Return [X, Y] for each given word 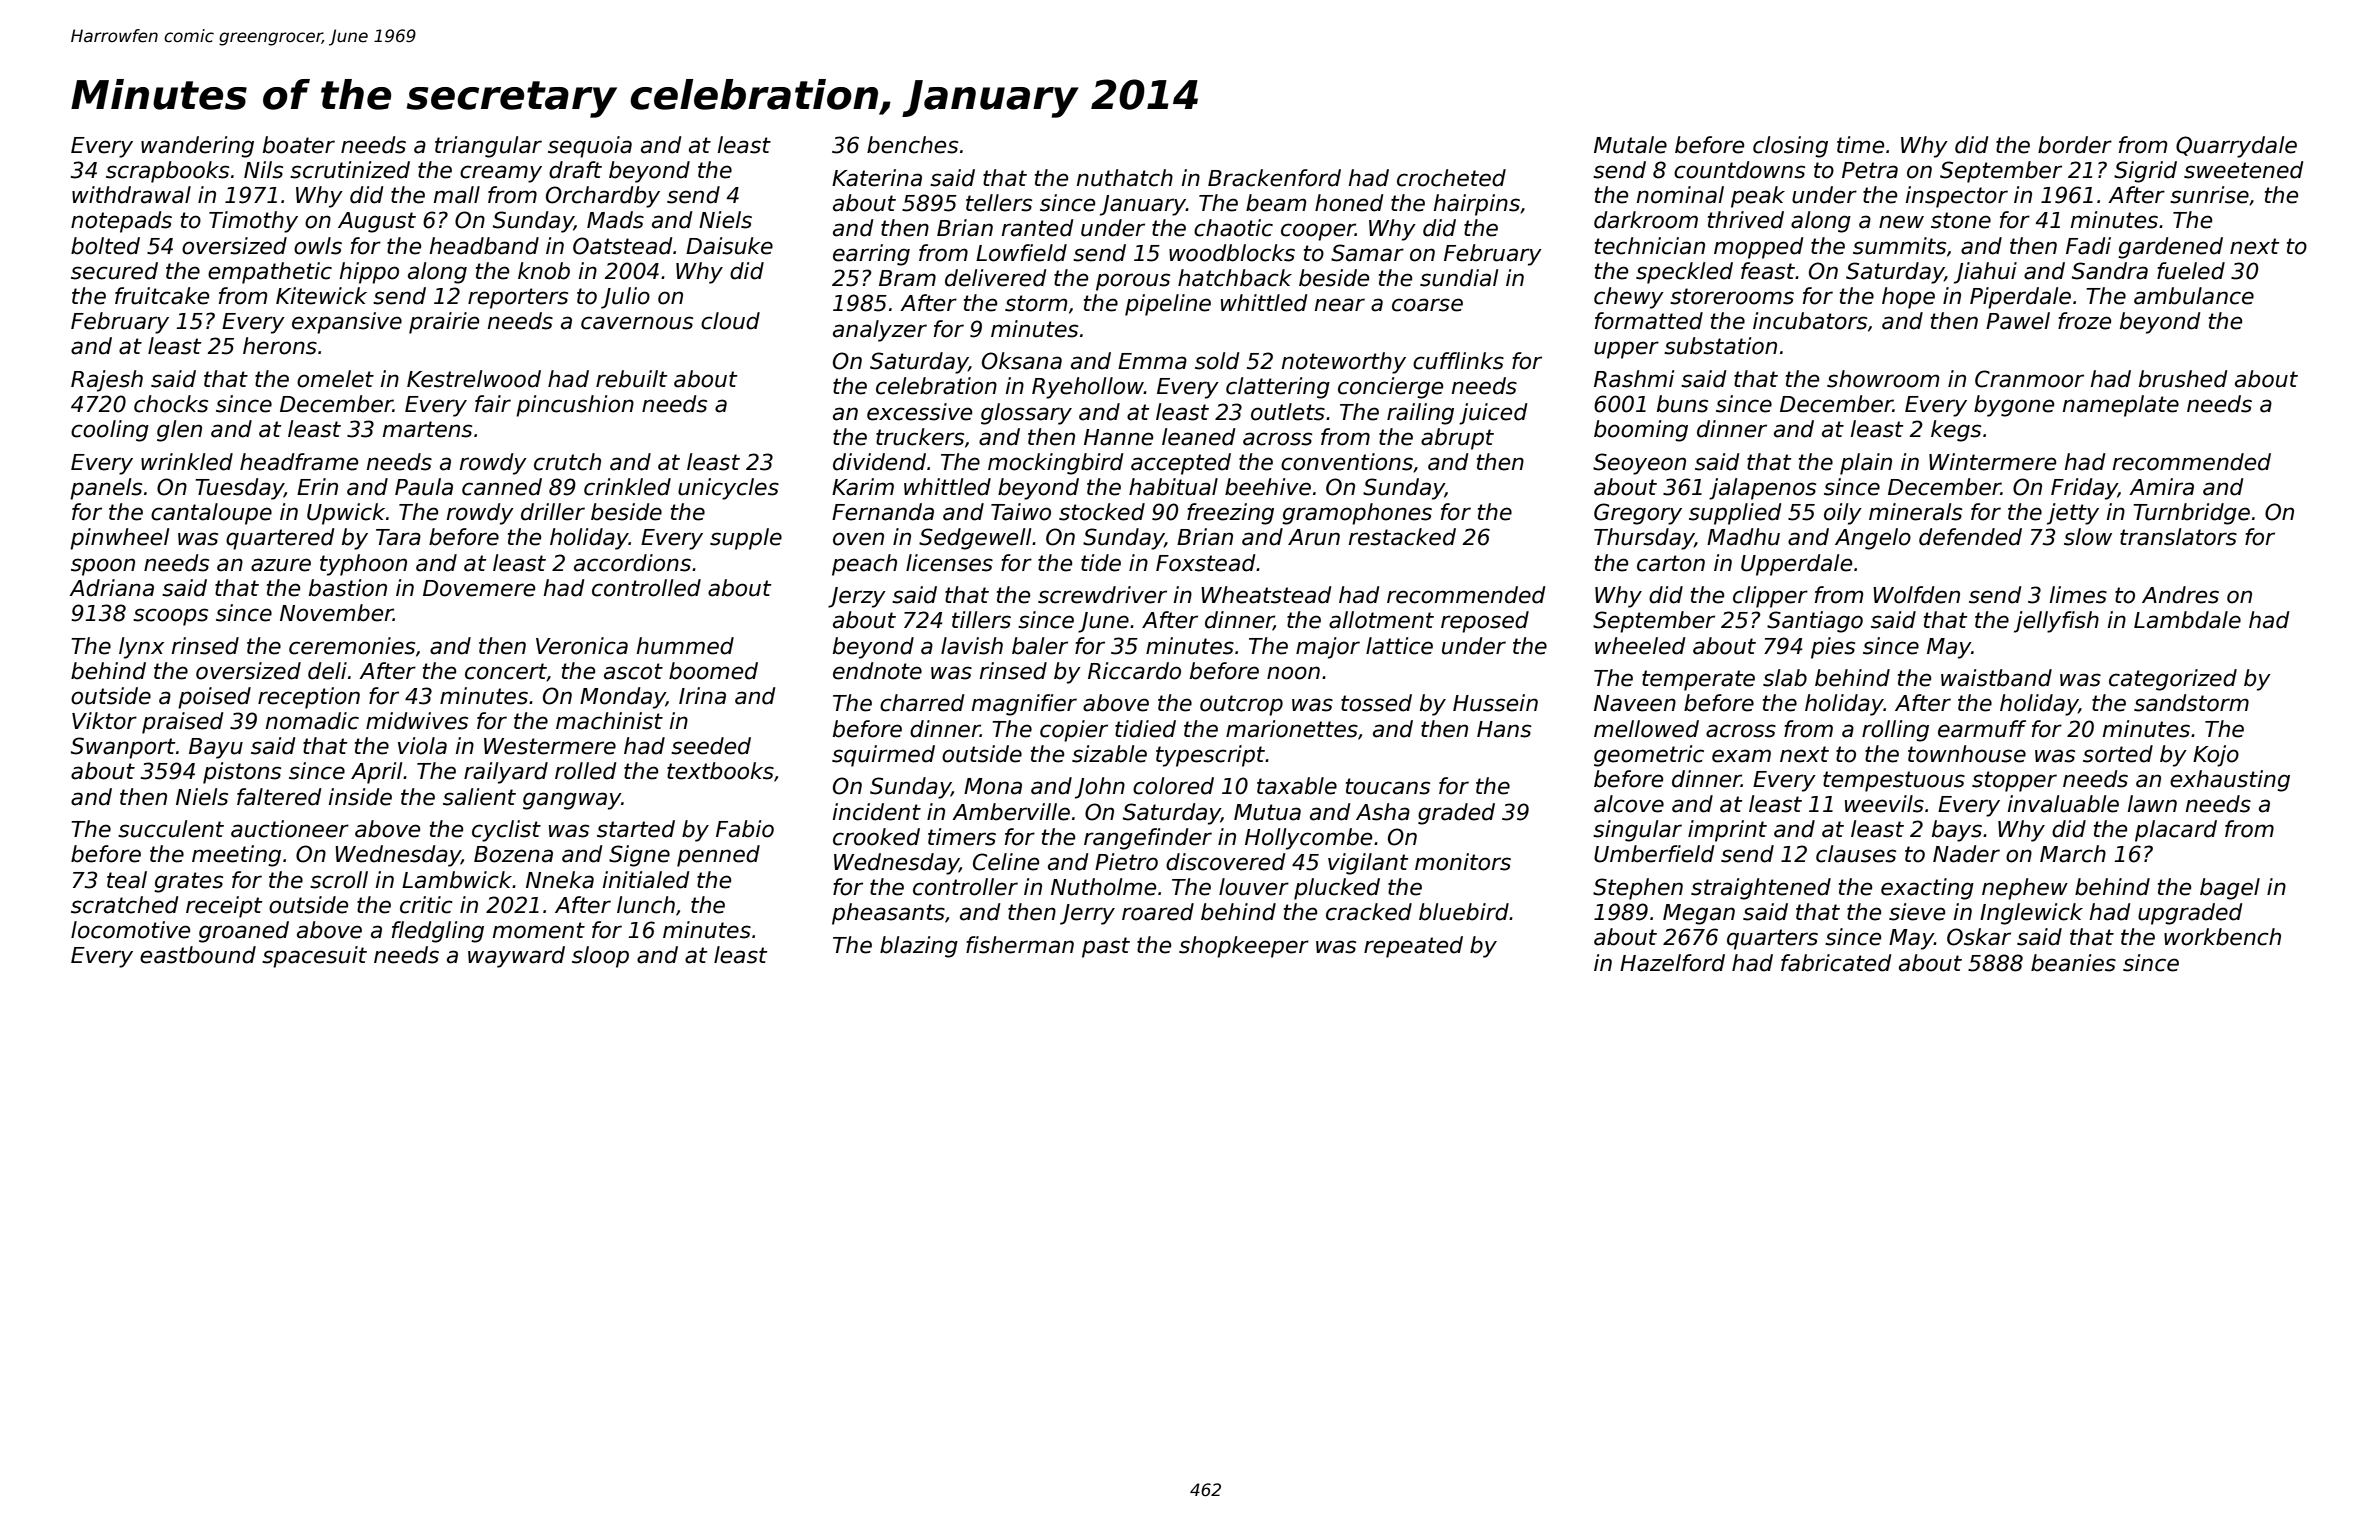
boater [299, 145]
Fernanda [883, 512]
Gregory [1638, 514]
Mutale [1630, 145]
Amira [2161, 487]
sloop [600, 957]
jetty [2073, 514]
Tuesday [239, 489]
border [2075, 145]
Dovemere [479, 588]
